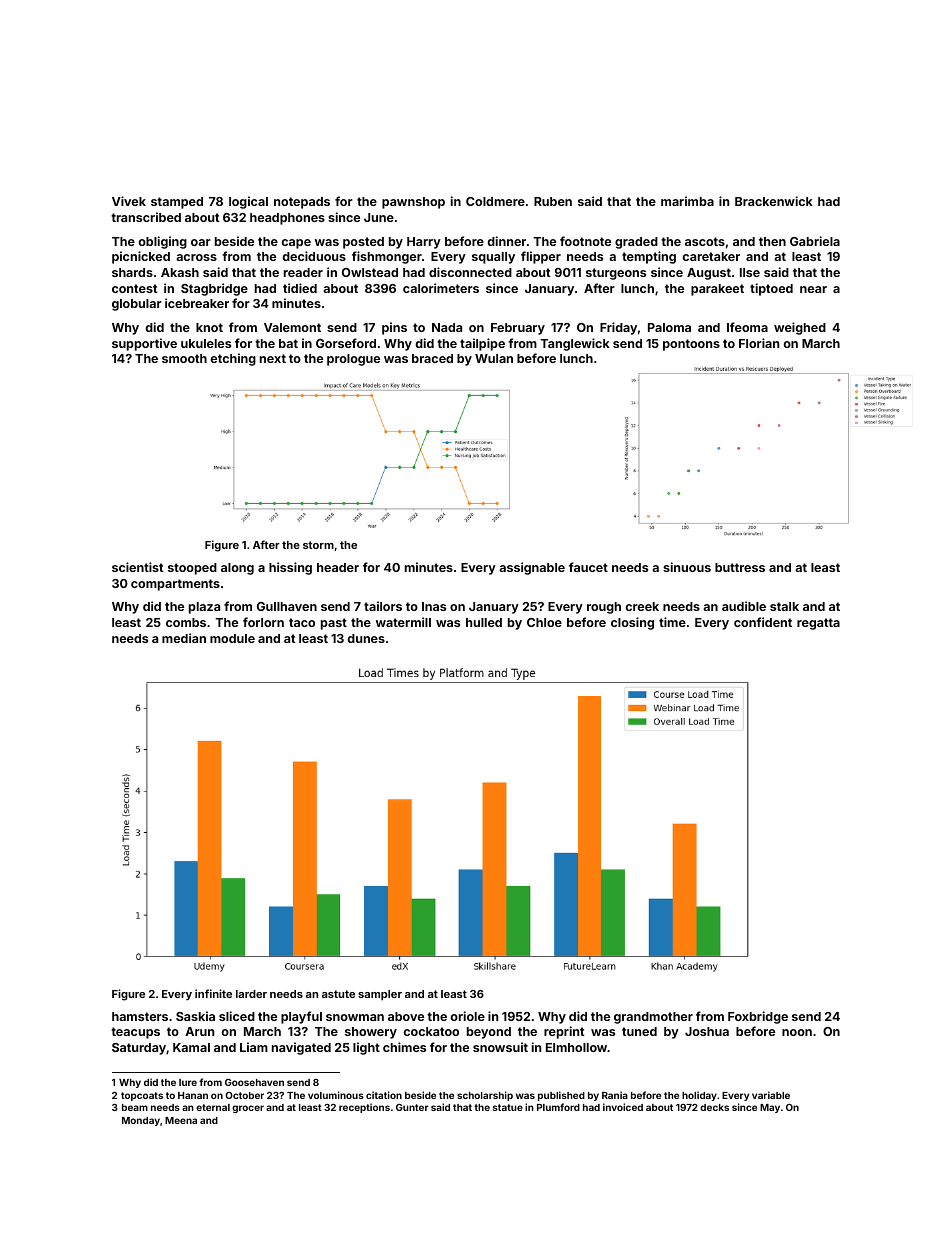  Describe the element at coordinates (714, 1107) in the screenshot. I see `decks` at that location.
